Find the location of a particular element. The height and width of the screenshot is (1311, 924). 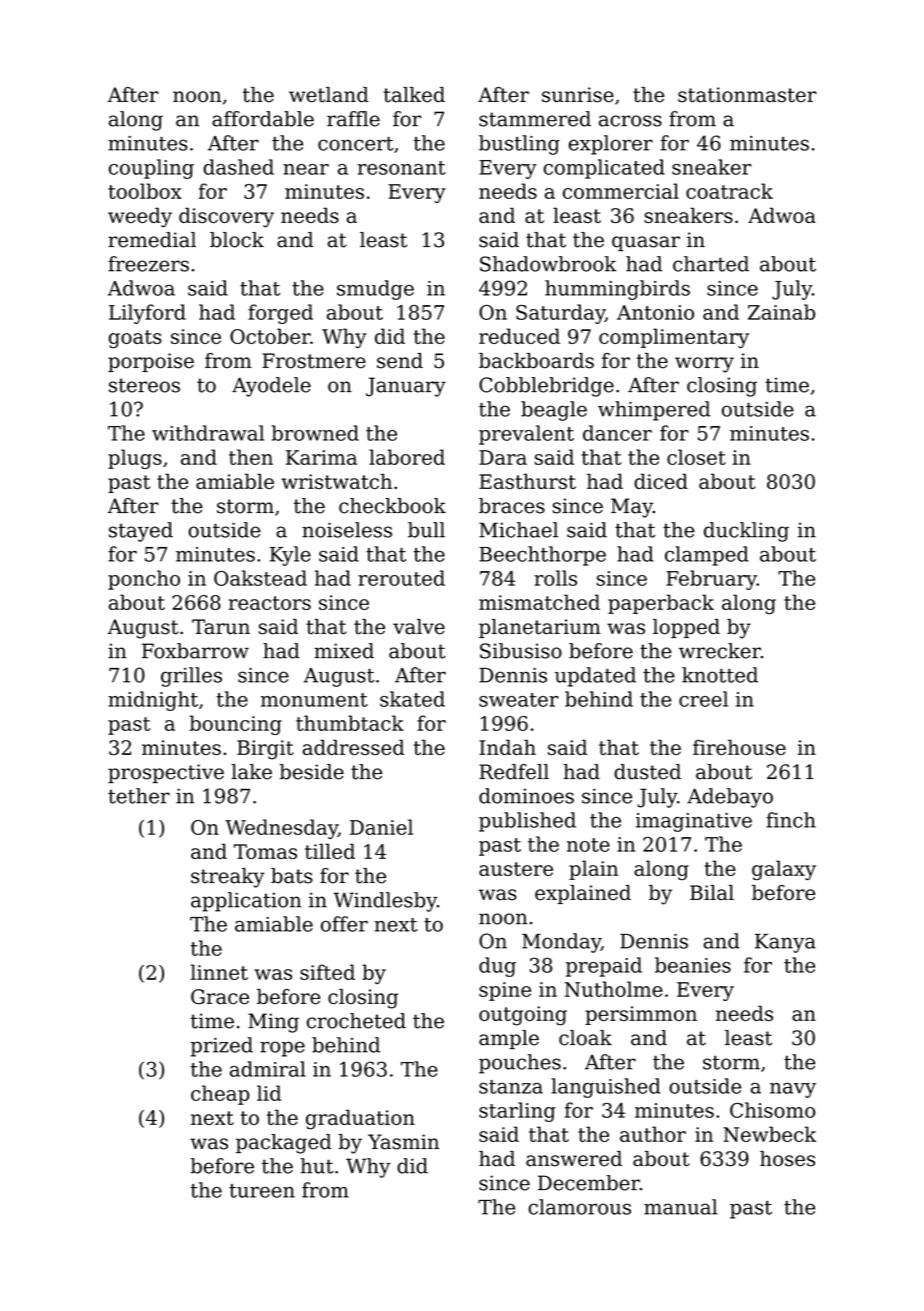

charted is located at coordinates (711, 264).
